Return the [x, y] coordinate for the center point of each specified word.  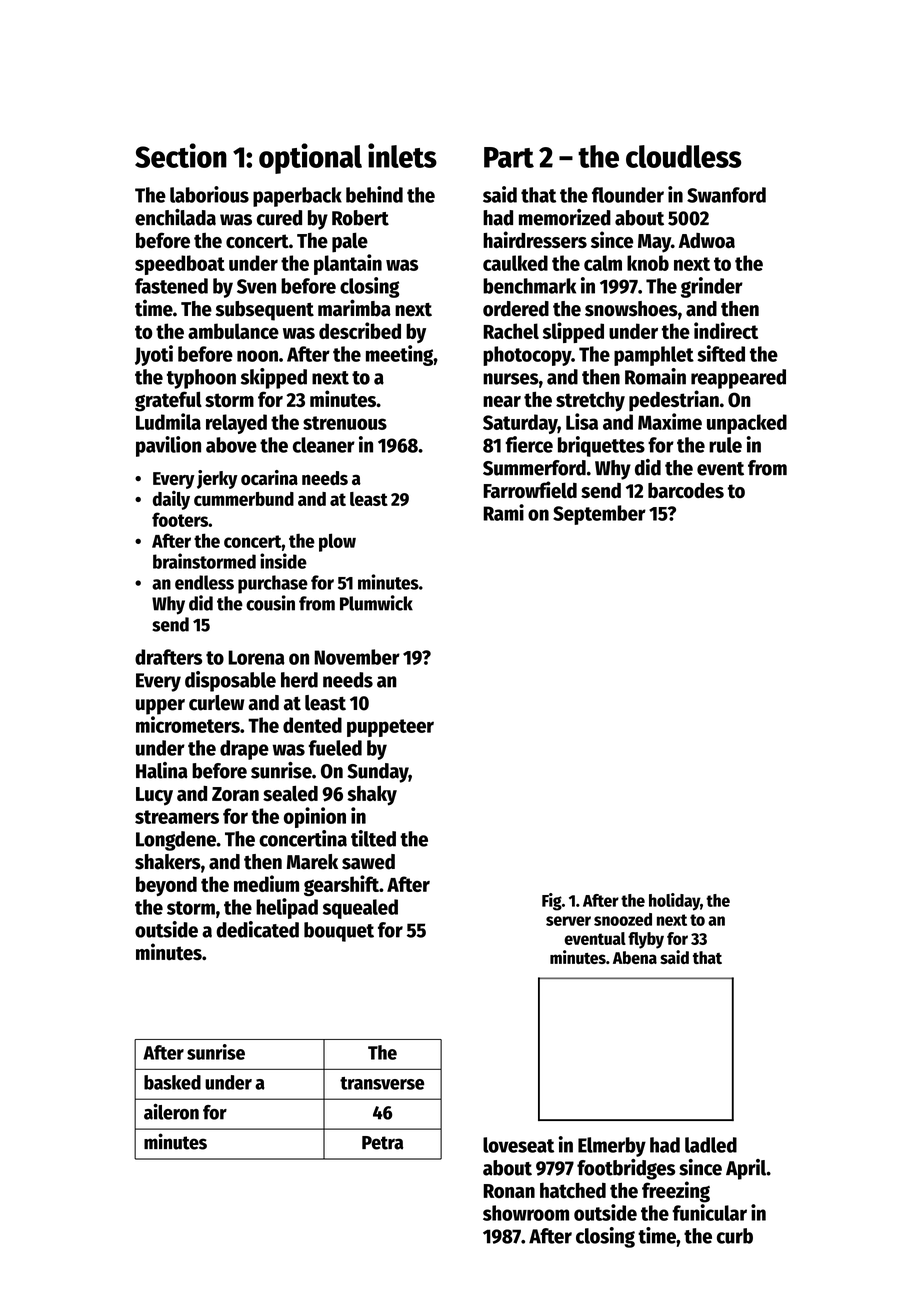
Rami [503, 512]
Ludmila [168, 421]
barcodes [686, 491]
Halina [162, 770]
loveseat [518, 1145]
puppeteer [390, 728]
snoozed [623, 919]
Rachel [511, 331]
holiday [674, 902]
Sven [256, 286]
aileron [171, 1112]
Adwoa [707, 241]
